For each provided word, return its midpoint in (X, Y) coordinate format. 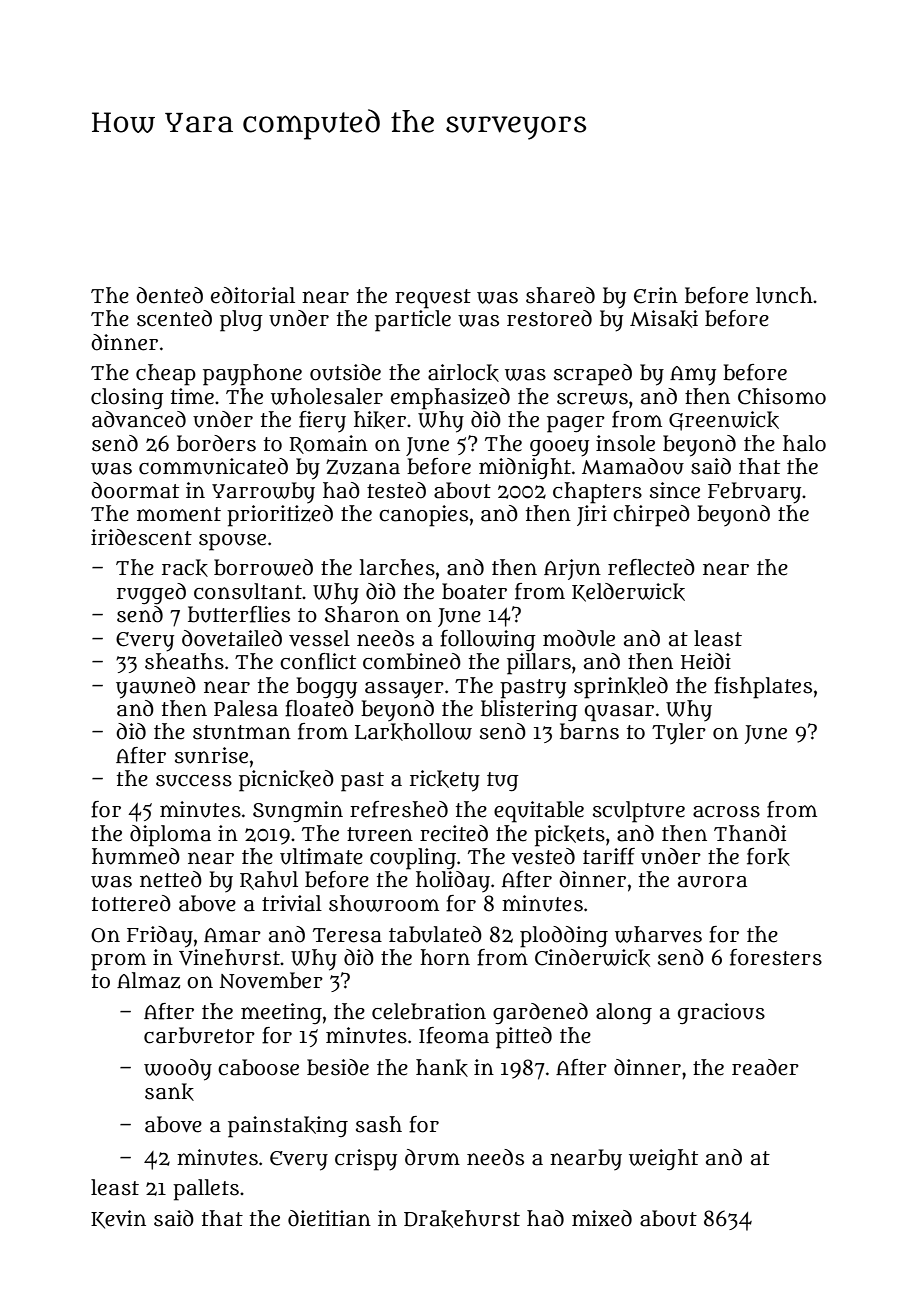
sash (379, 1124)
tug (503, 781)
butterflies (239, 614)
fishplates (763, 688)
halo (804, 443)
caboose (258, 1067)
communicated (213, 466)
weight (663, 1159)
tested (396, 490)
